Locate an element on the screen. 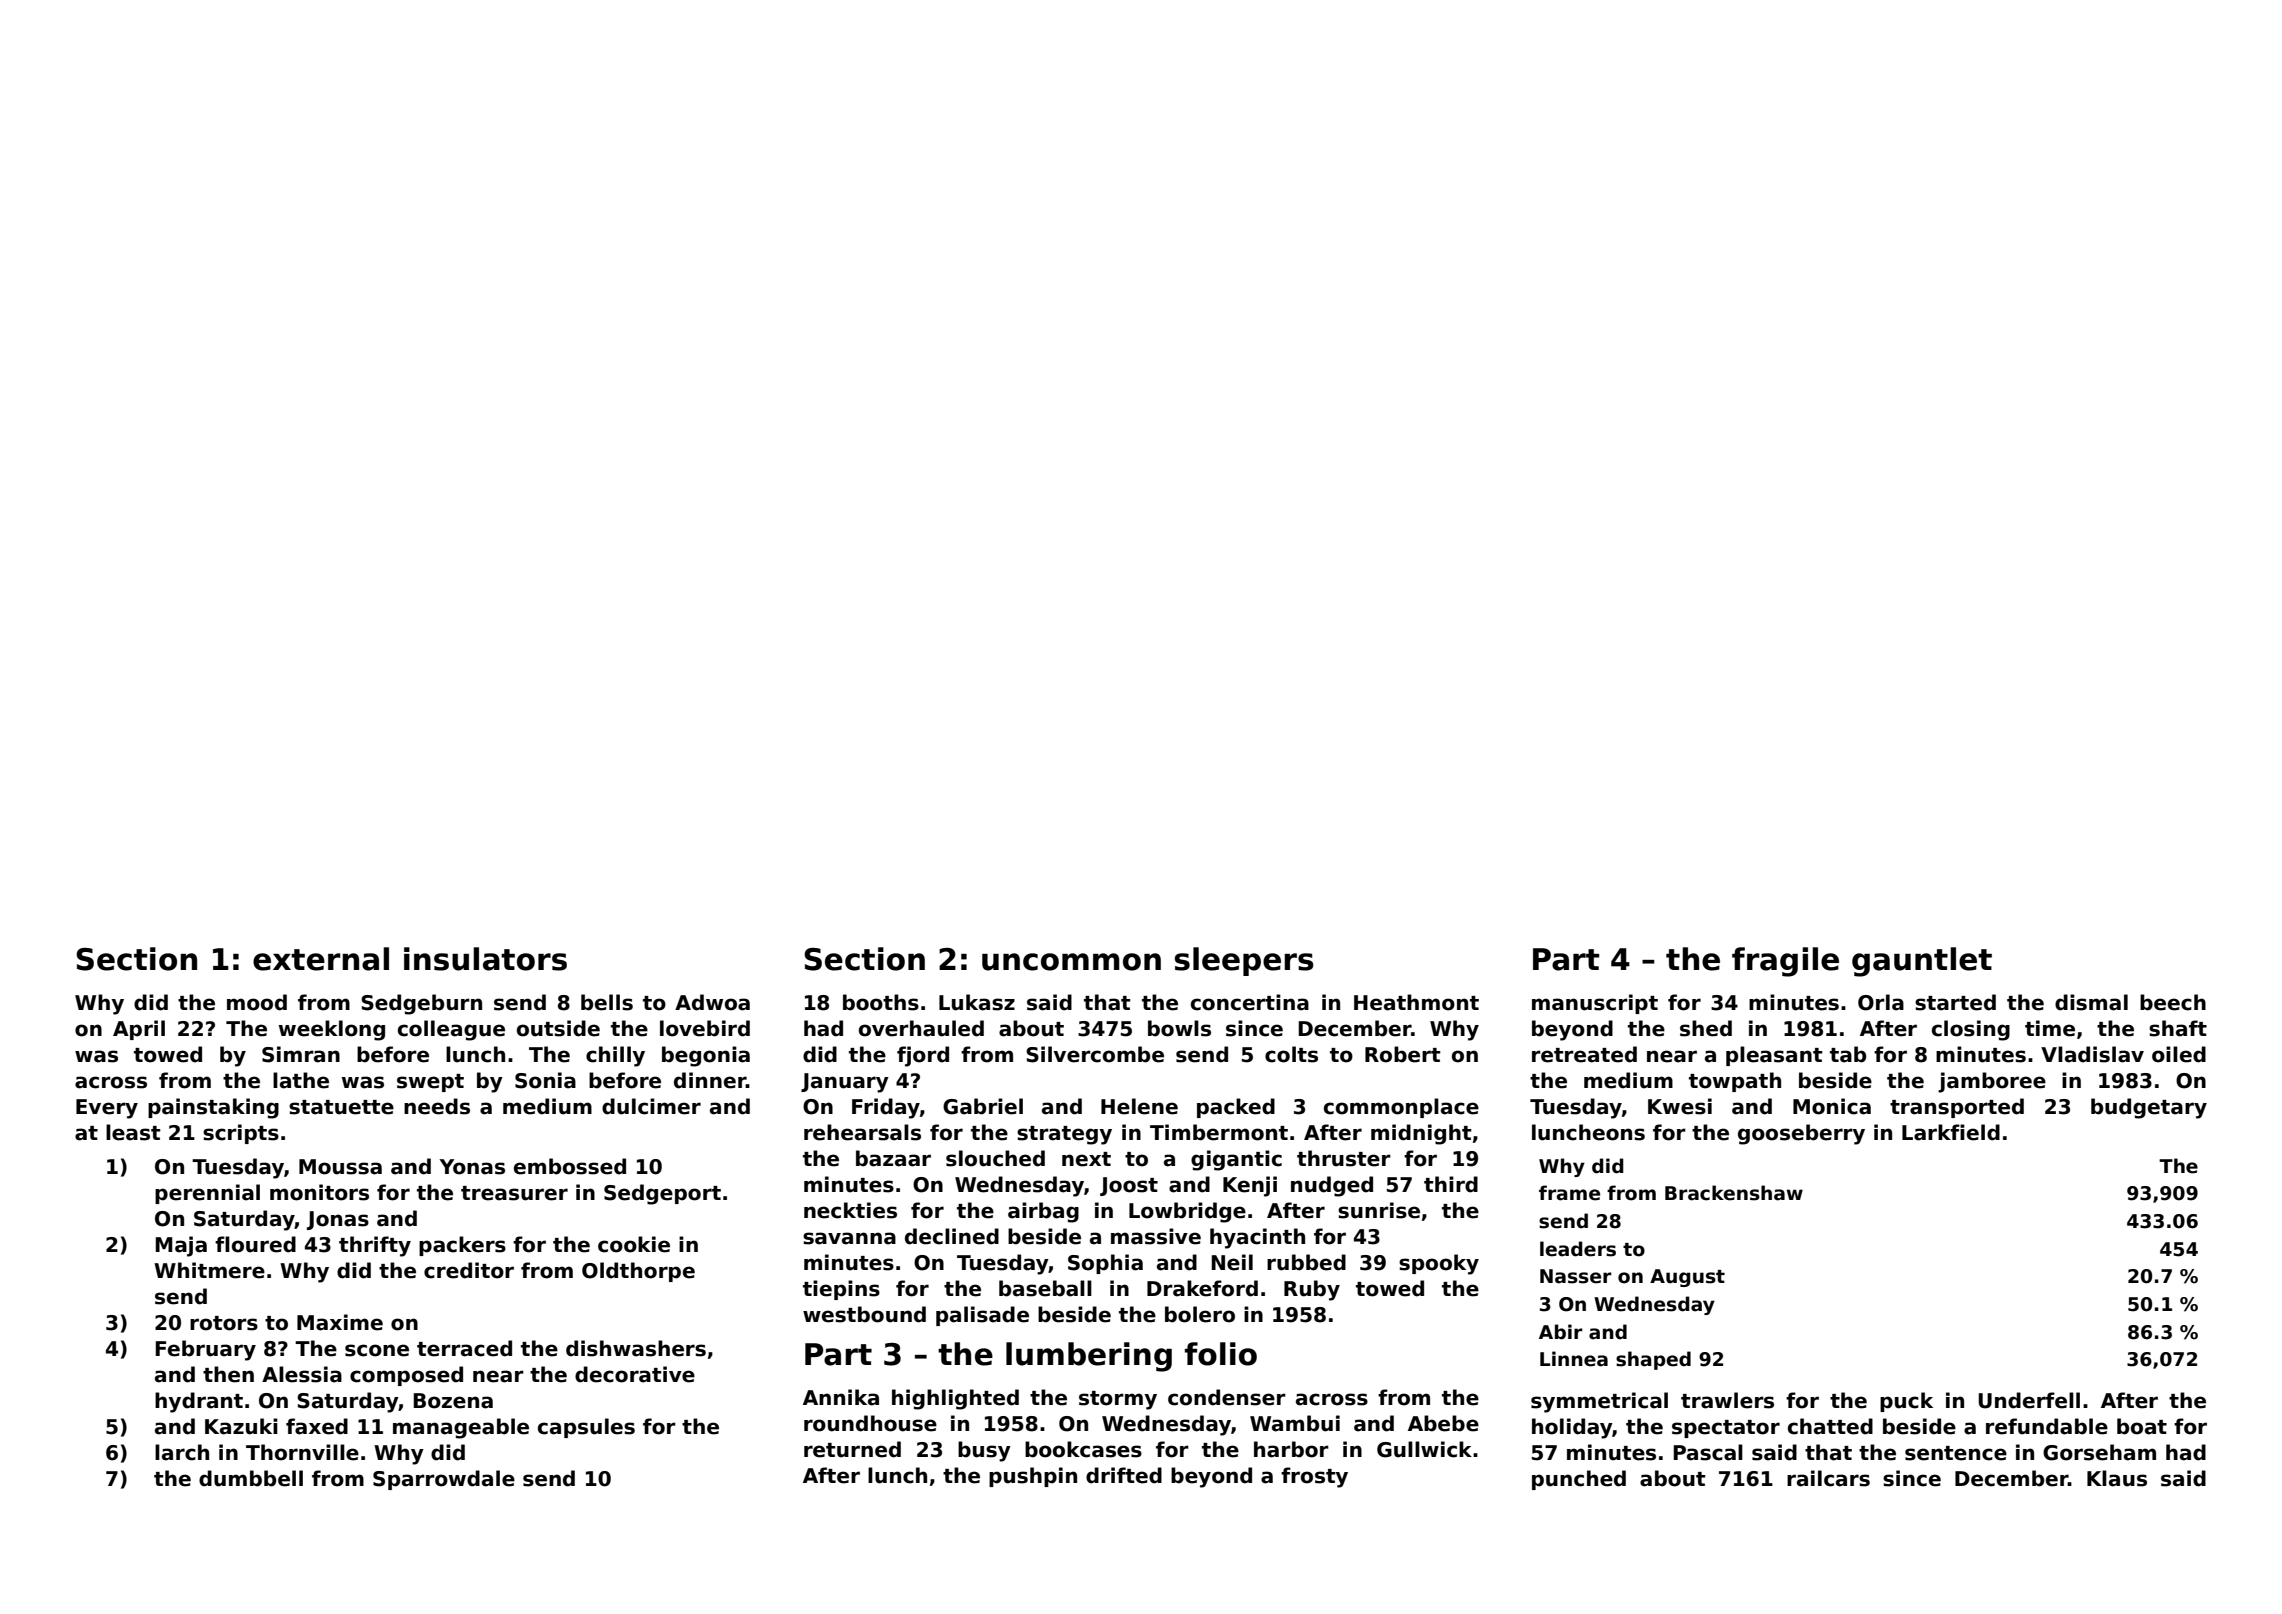 The image size is (2282, 1614). Bozena is located at coordinates (453, 1401).
